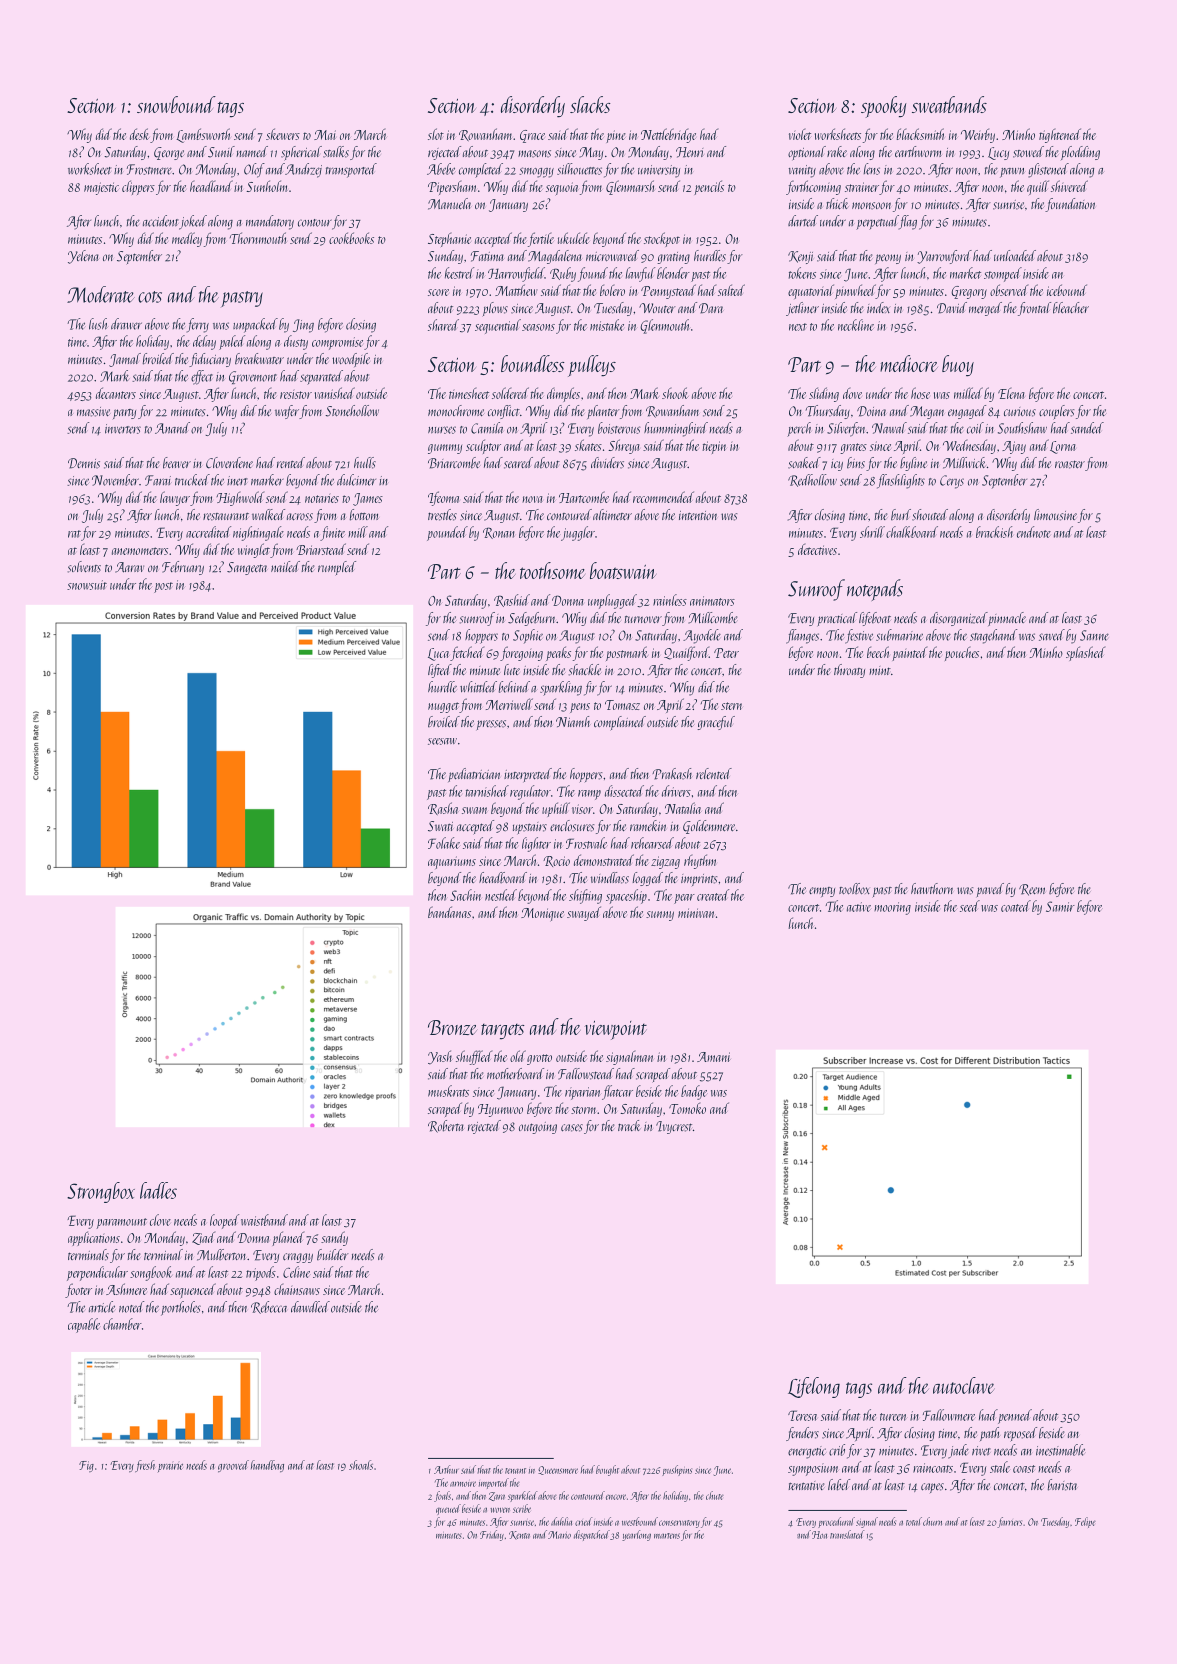 The width and height of the document is (1177, 1664). I want to click on Sanne, so click(1094, 635).
